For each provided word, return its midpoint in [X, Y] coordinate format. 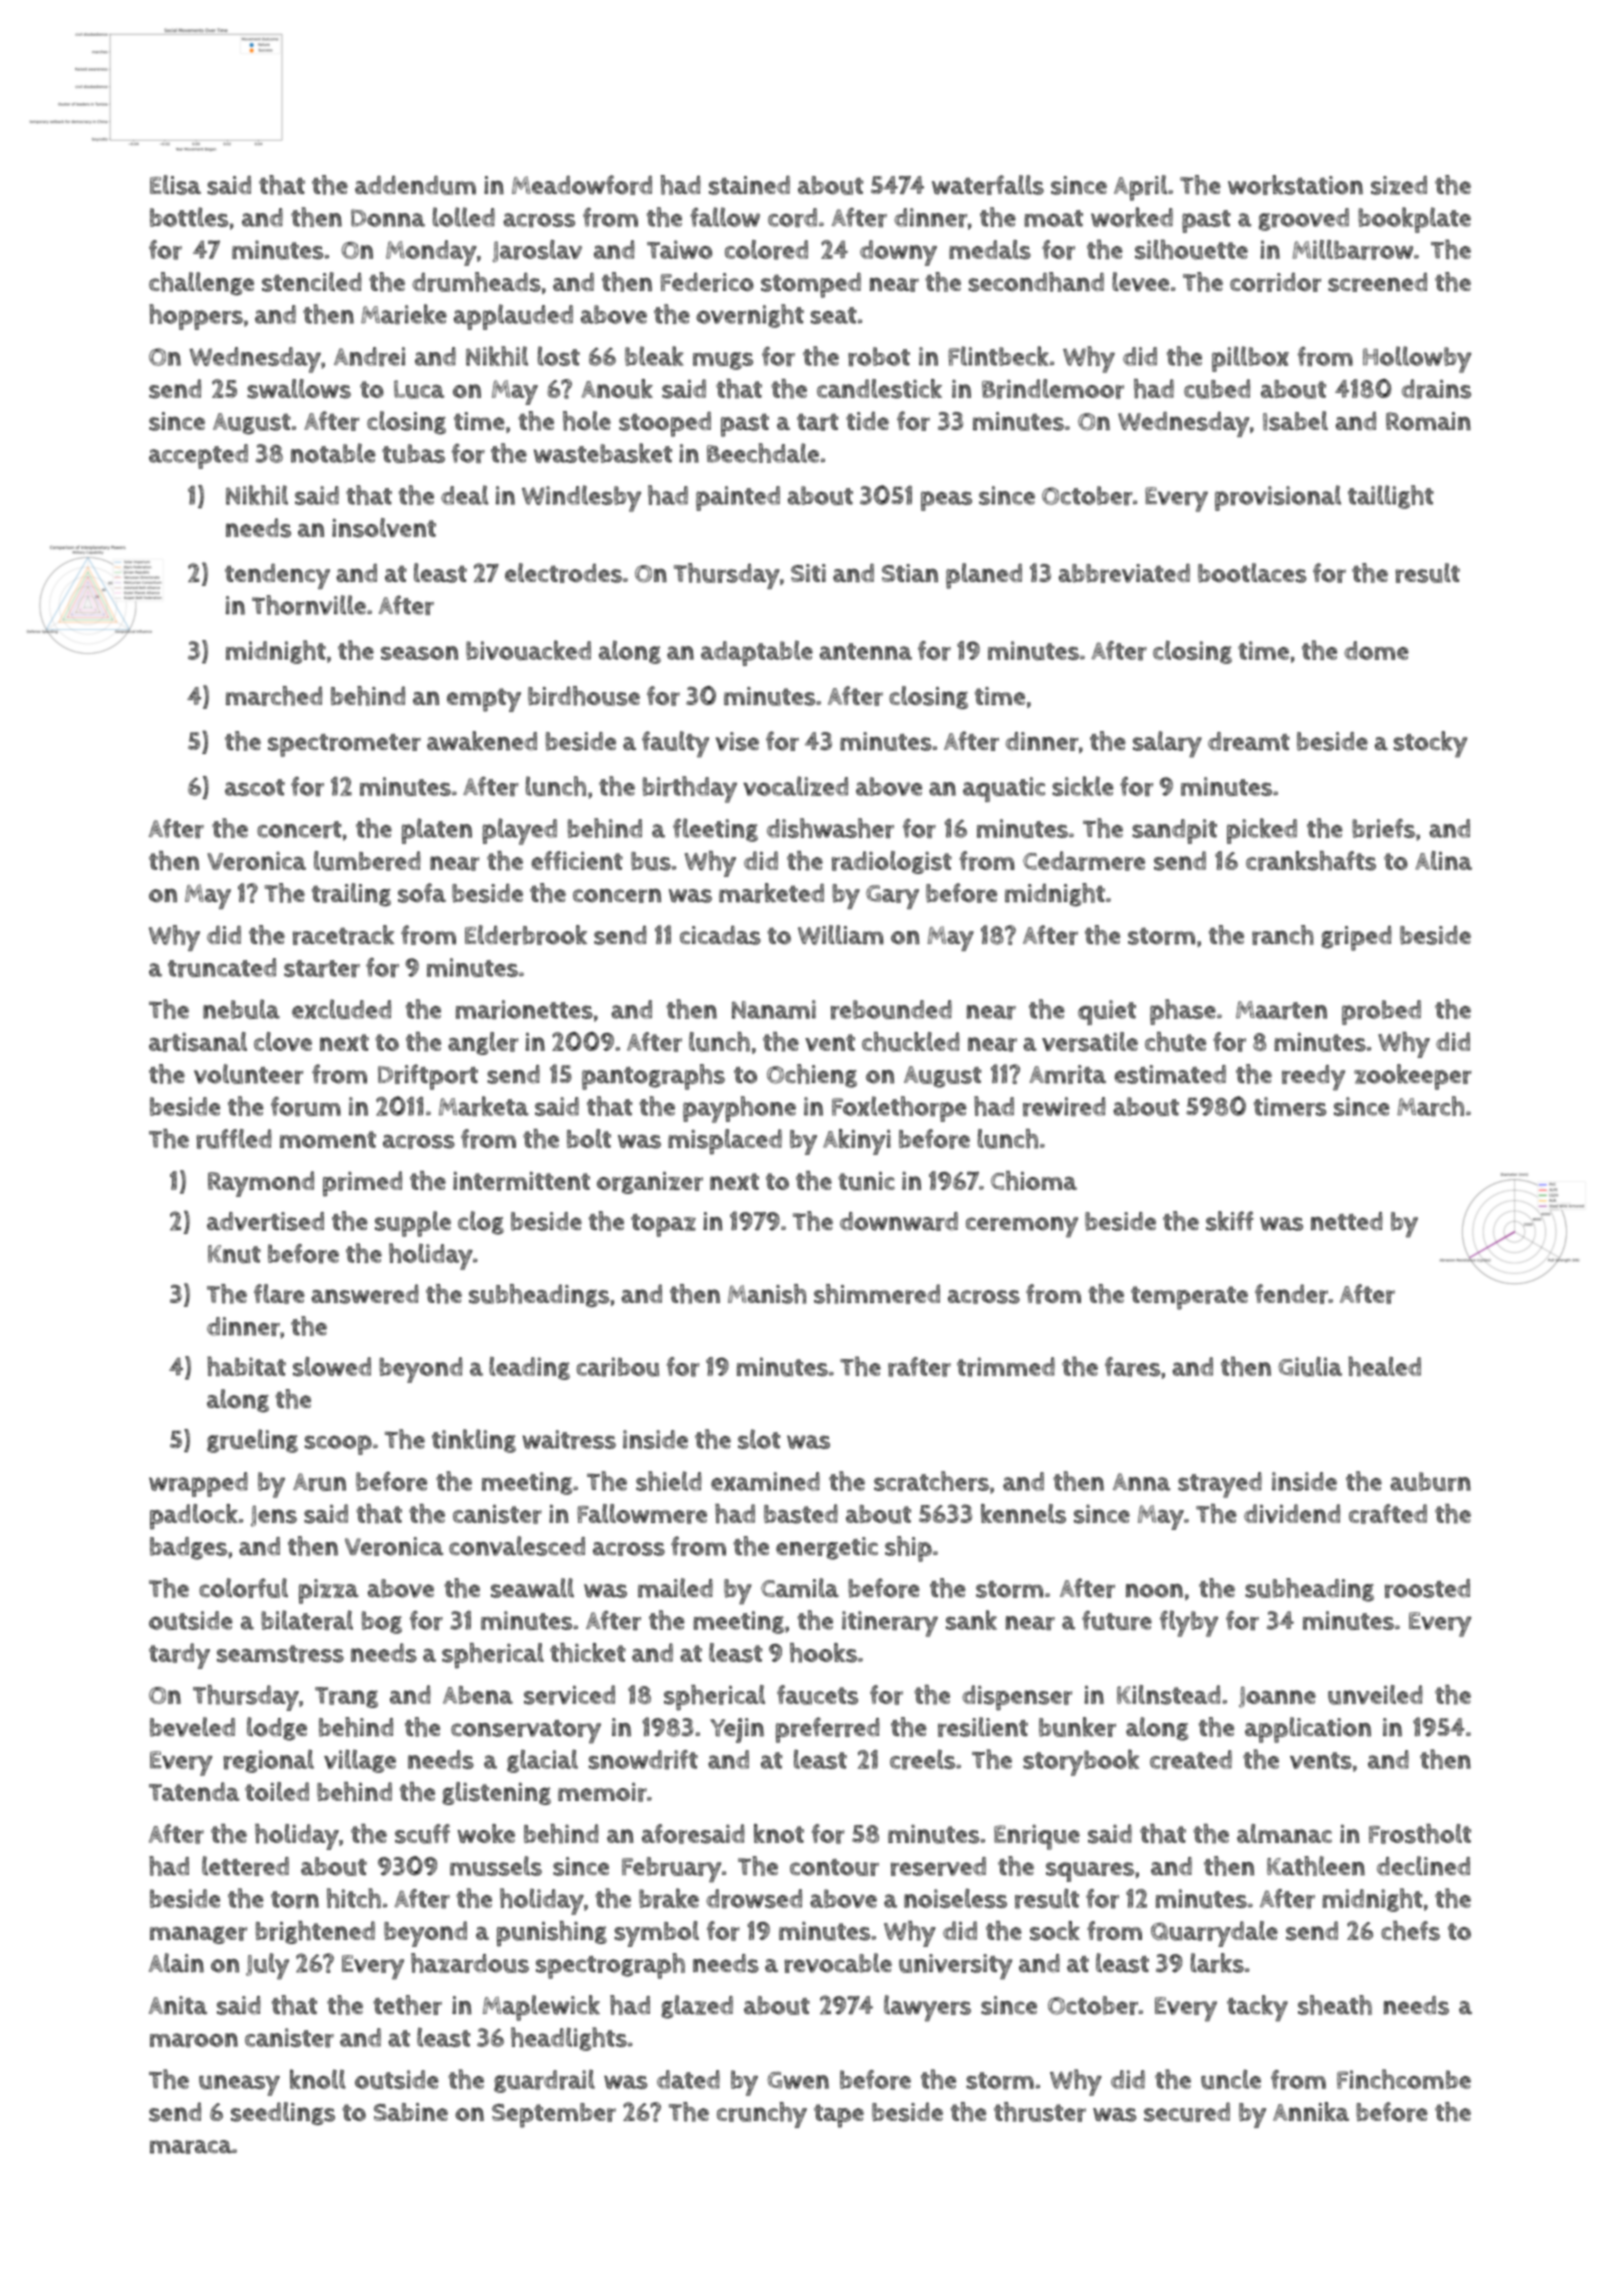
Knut [234, 1254]
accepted [198, 456]
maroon [194, 2040]
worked [1132, 217]
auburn [1430, 1482]
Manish [767, 1294]
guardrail [544, 2081]
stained [749, 185]
